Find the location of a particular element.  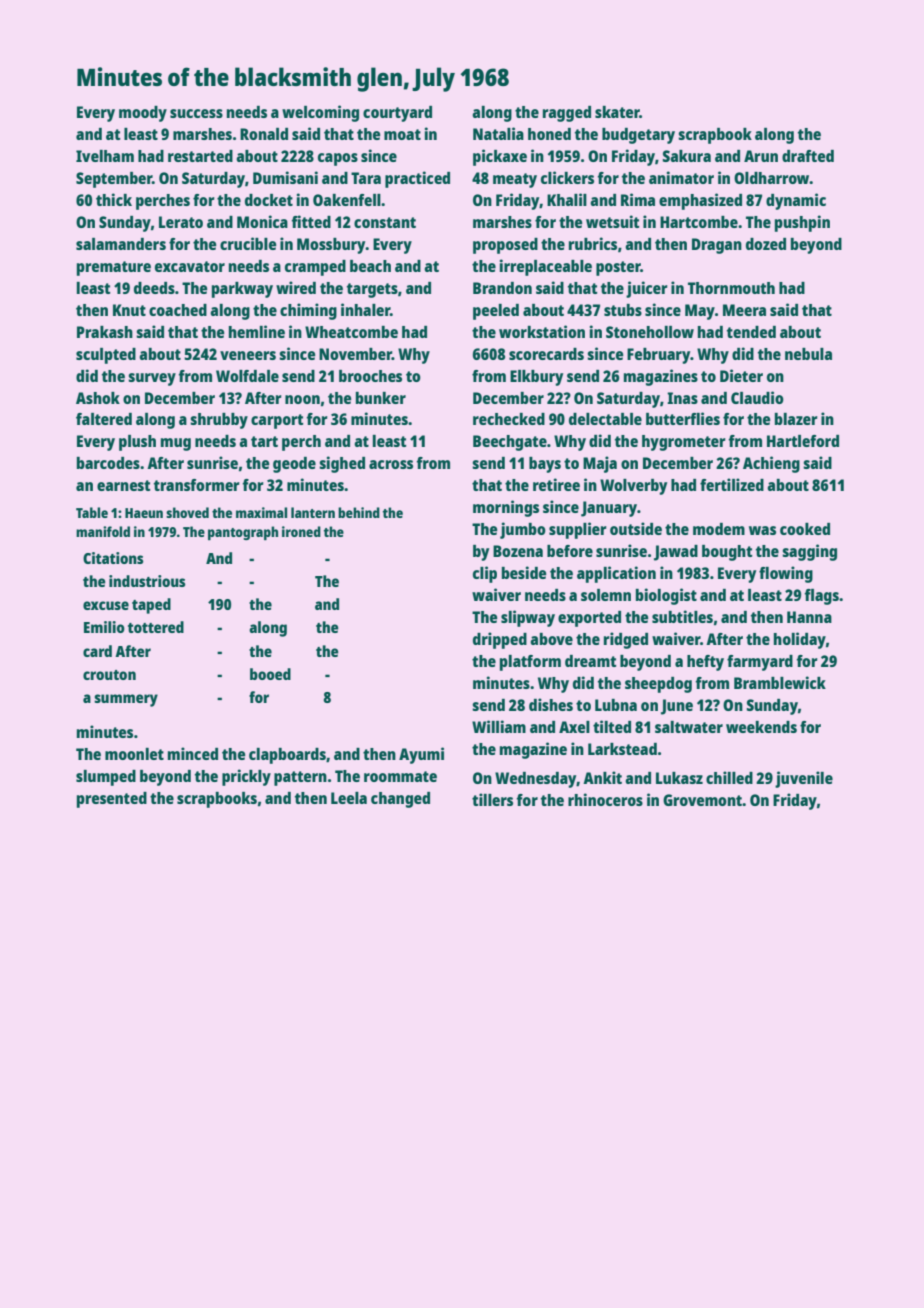

Achieng is located at coordinates (771, 464).
